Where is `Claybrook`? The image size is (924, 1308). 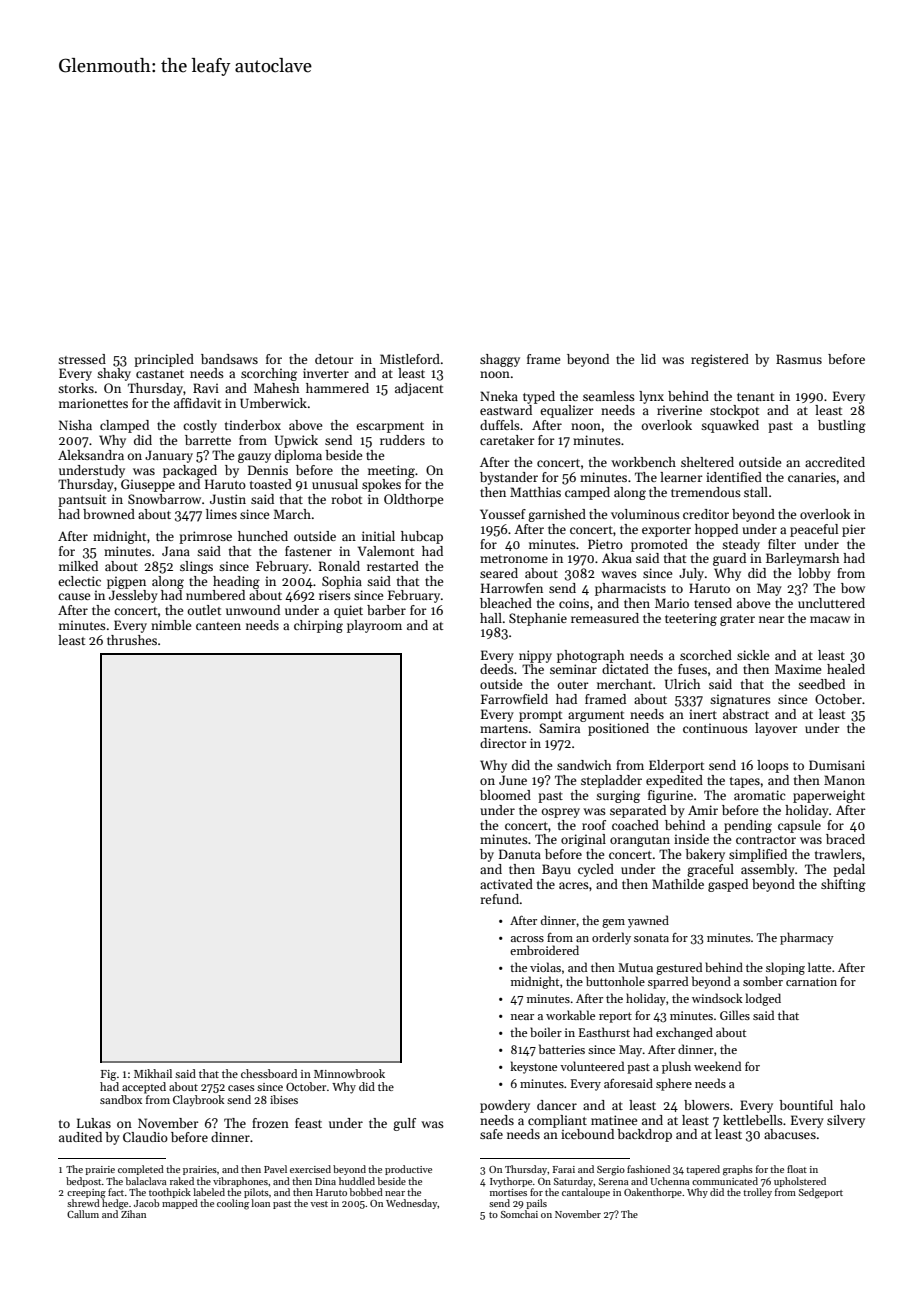 Claybrook is located at coordinates (199, 1101).
